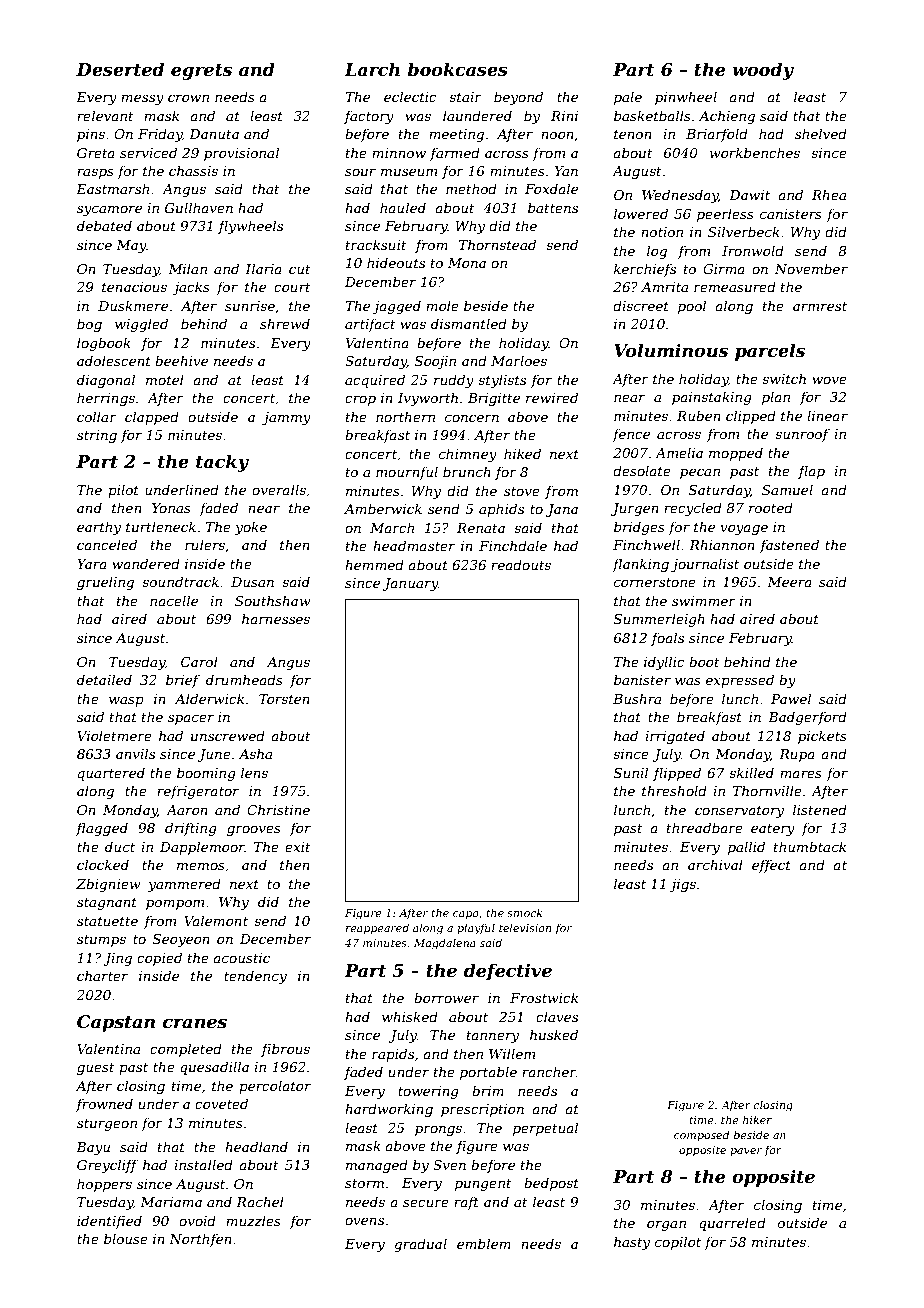 This screenshot has width=924, height=1308. What do you see at coordinates (171, 508) in the screenshot?
I see `Yonas` at bounding box center [171, 508].
